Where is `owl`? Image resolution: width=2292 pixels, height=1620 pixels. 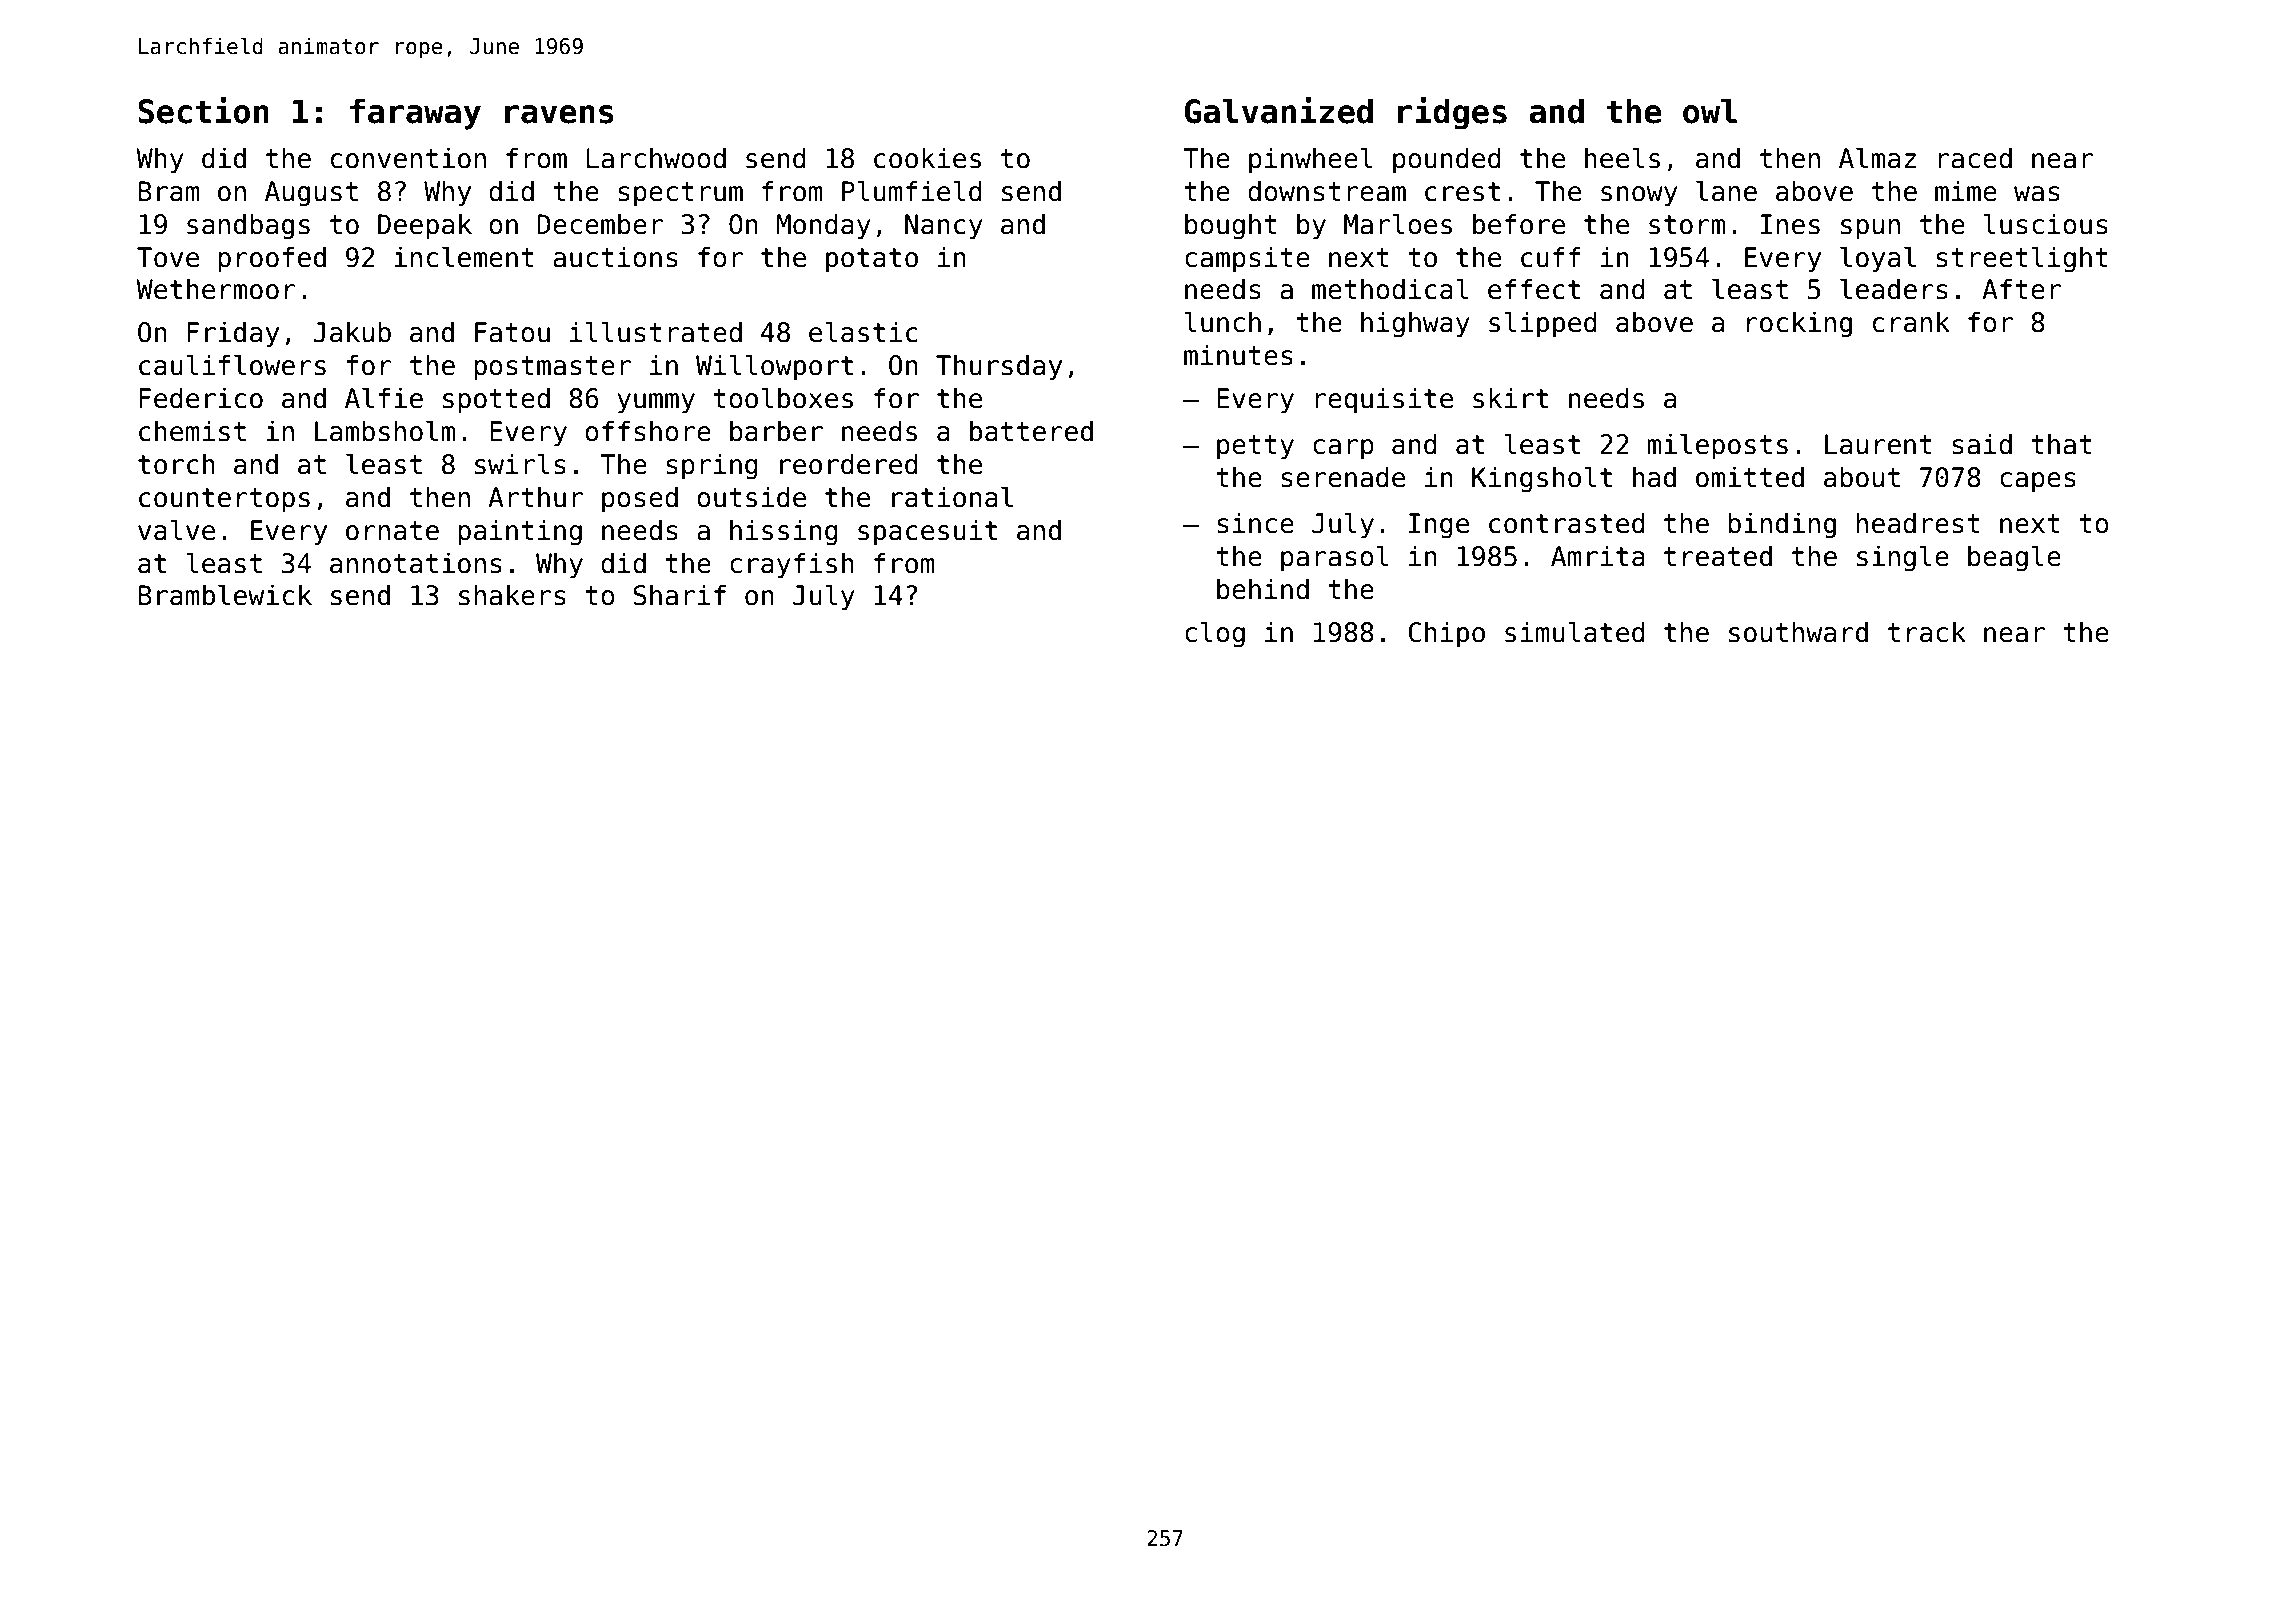 owl is located at coordinates (1710, 111).
